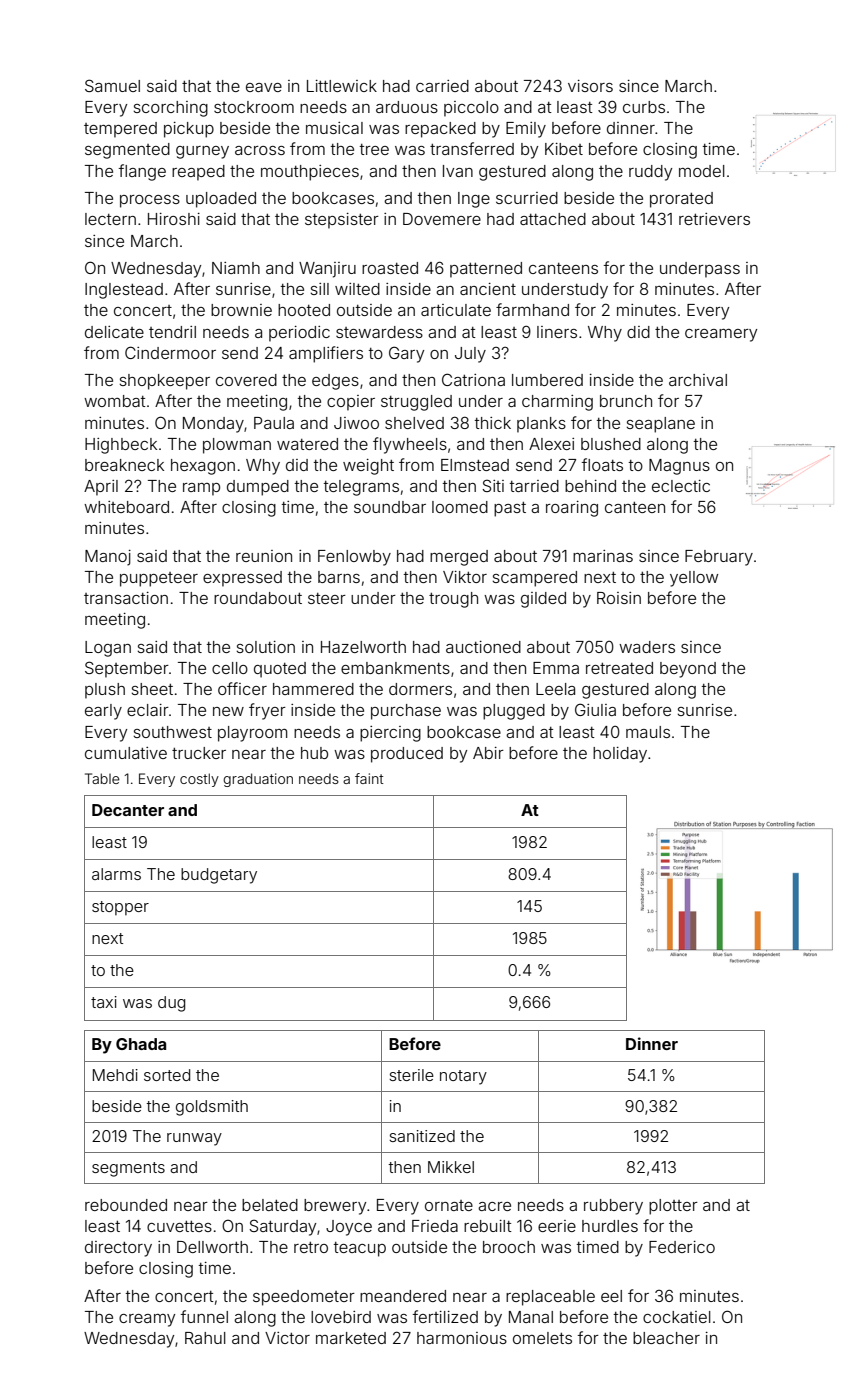  I want to click on steer, so click(327, 598).
